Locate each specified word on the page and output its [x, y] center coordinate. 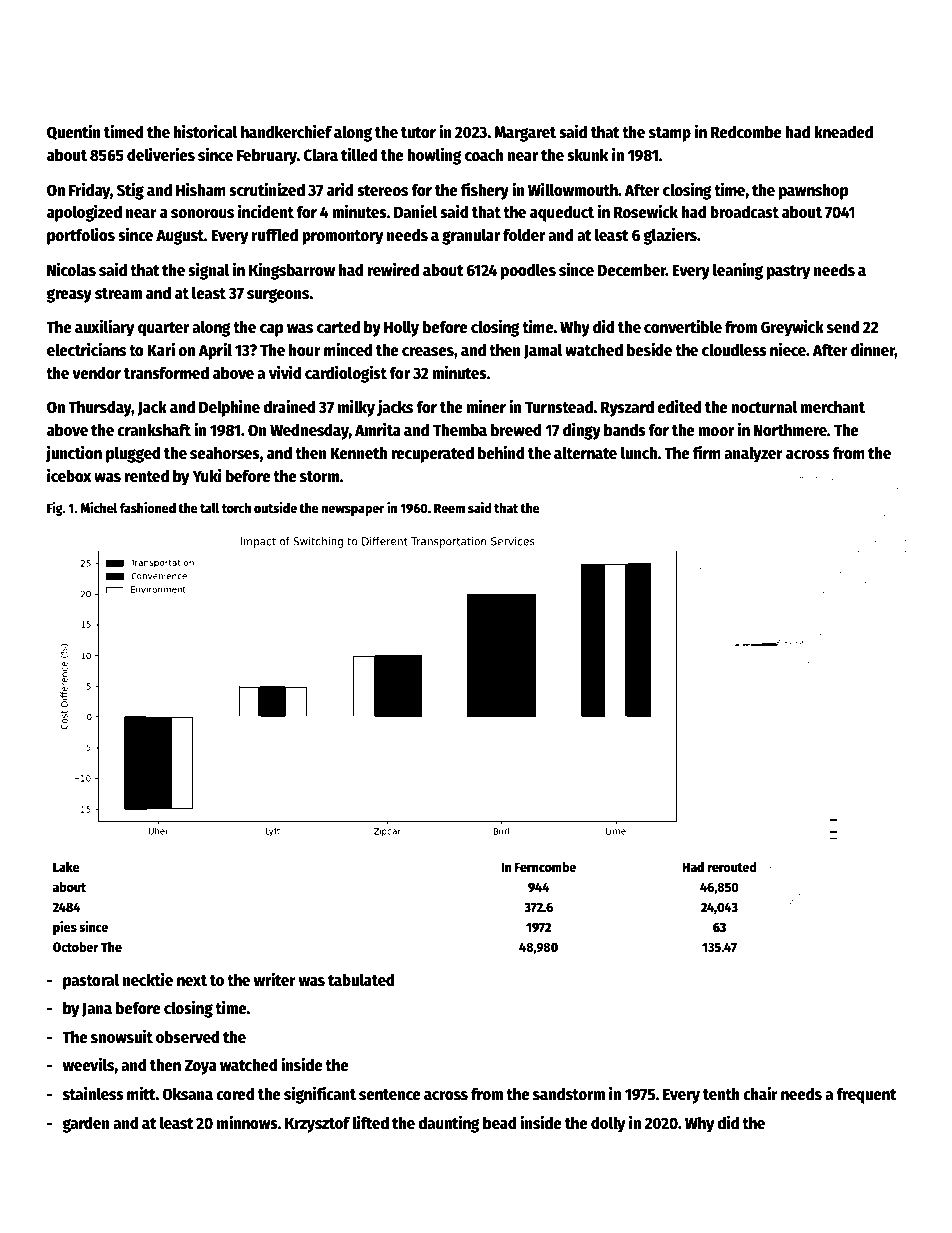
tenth [721, 1093]
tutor [418, 132]
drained [289, 406]
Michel [98, 507]
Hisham [201, 189]
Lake [66, 867]
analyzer [753, 454]
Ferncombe [545, 867]
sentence [390, 1094]
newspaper [353, 510]
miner [486, 406]
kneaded [843, 132]
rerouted [732, 867]
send [843, 327]
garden [86, 1124]
